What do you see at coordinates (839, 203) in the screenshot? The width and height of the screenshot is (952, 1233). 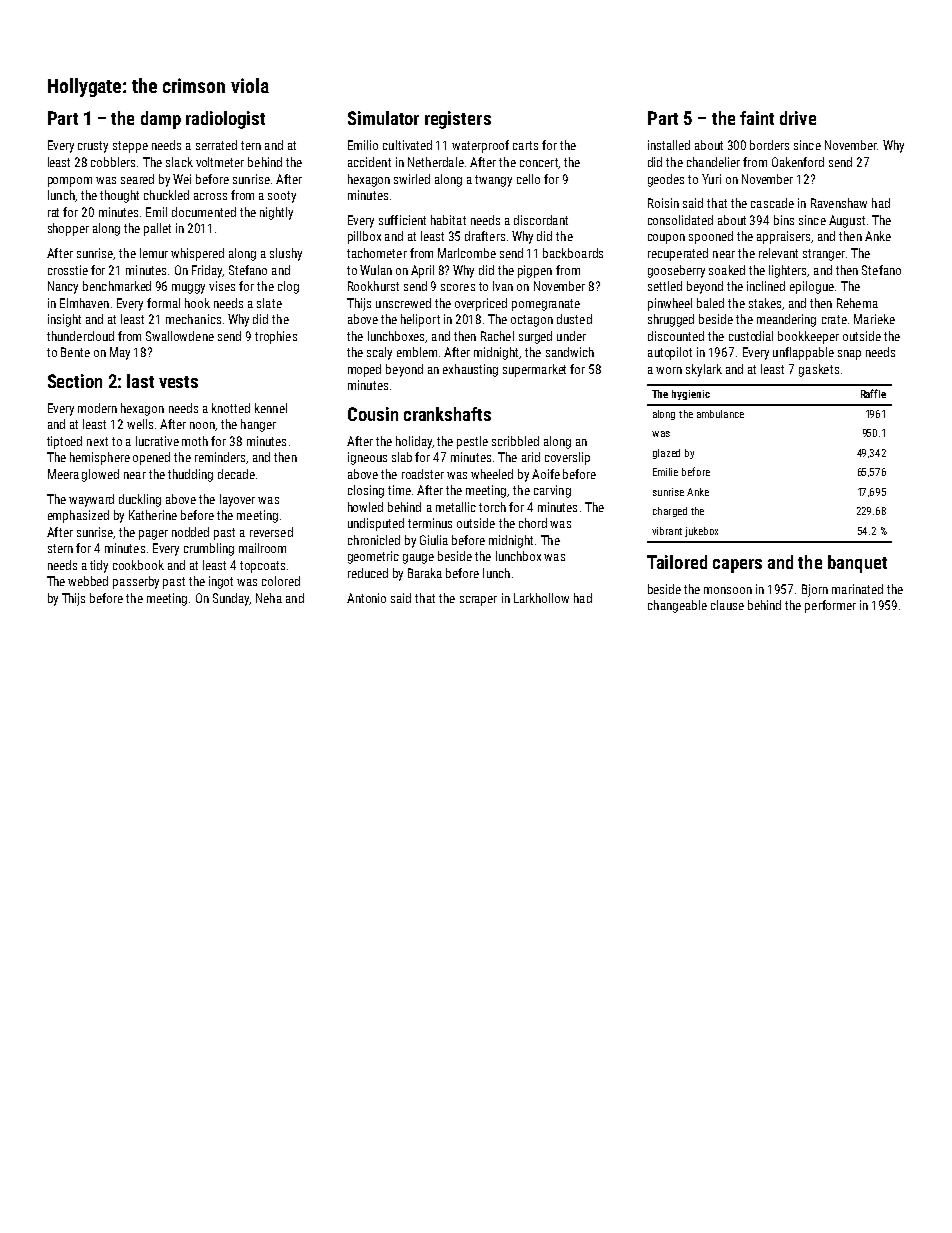 I see `Ravenshaw` at bounding box center [839, 203].
